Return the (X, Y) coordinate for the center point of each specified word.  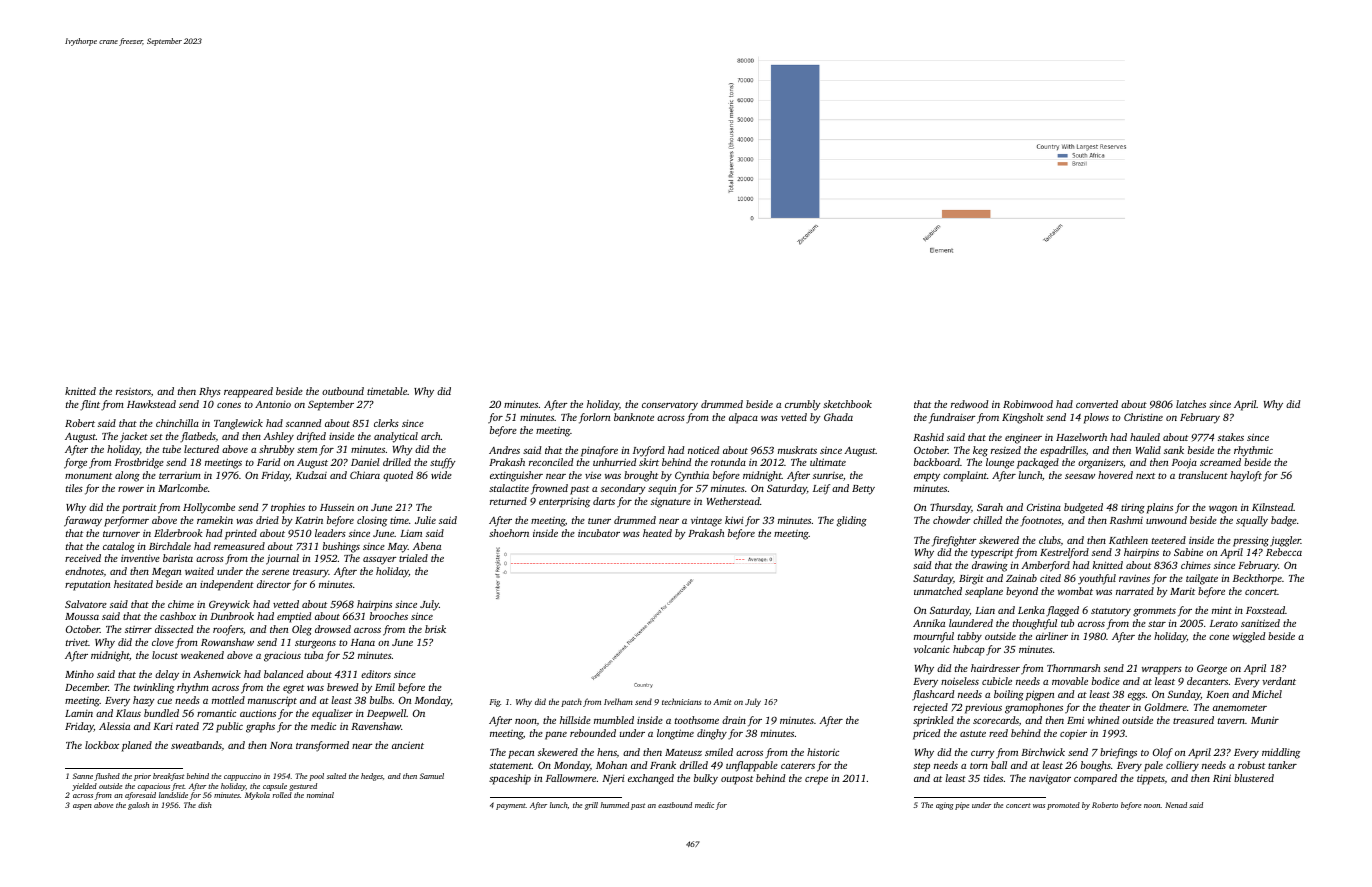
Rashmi (1126, 520)
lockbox (102, 745)
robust (1251, 765)
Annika (929, 623)
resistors (133, 391)
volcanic (932, 649)
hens (607, 752)
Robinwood (1028, 404)
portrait (139, 509)
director (274, 584)
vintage (706, 521)
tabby (970, 637)
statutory (1111, 612)
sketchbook (847, 404)
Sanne (83, 776)
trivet (77, 642)
